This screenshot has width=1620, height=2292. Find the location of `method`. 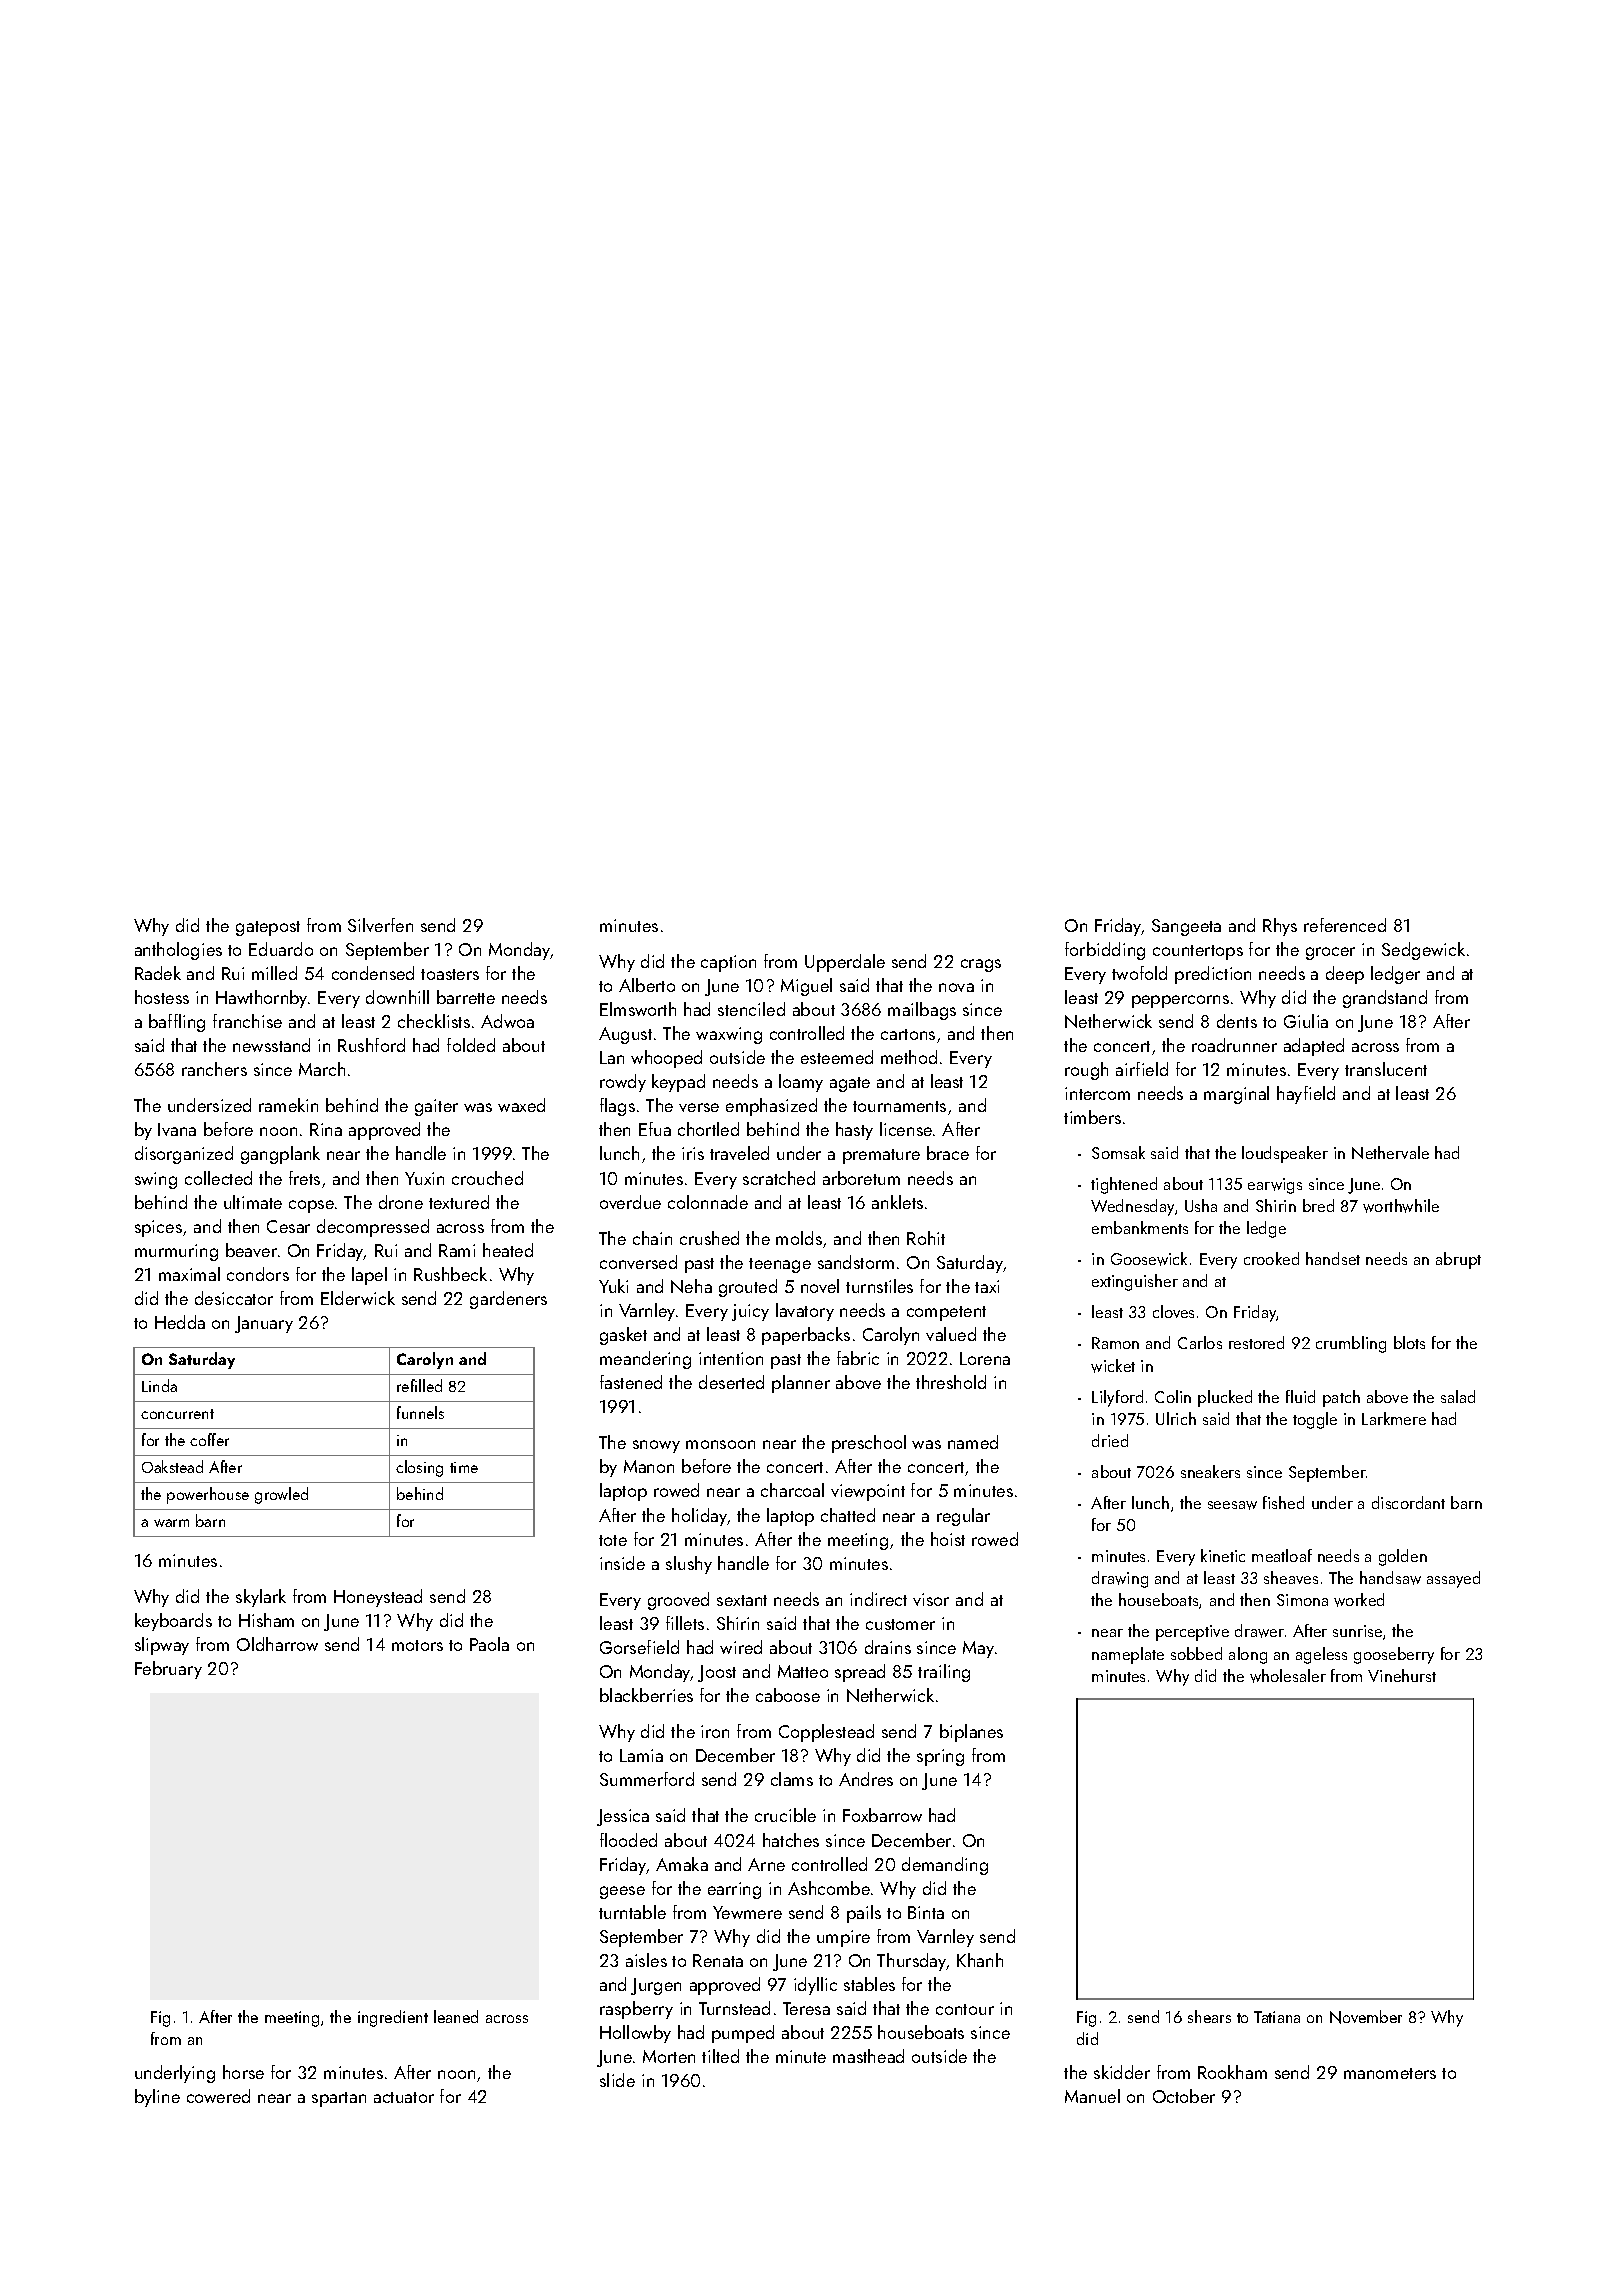

method is located at coordinates (909, 1057).
